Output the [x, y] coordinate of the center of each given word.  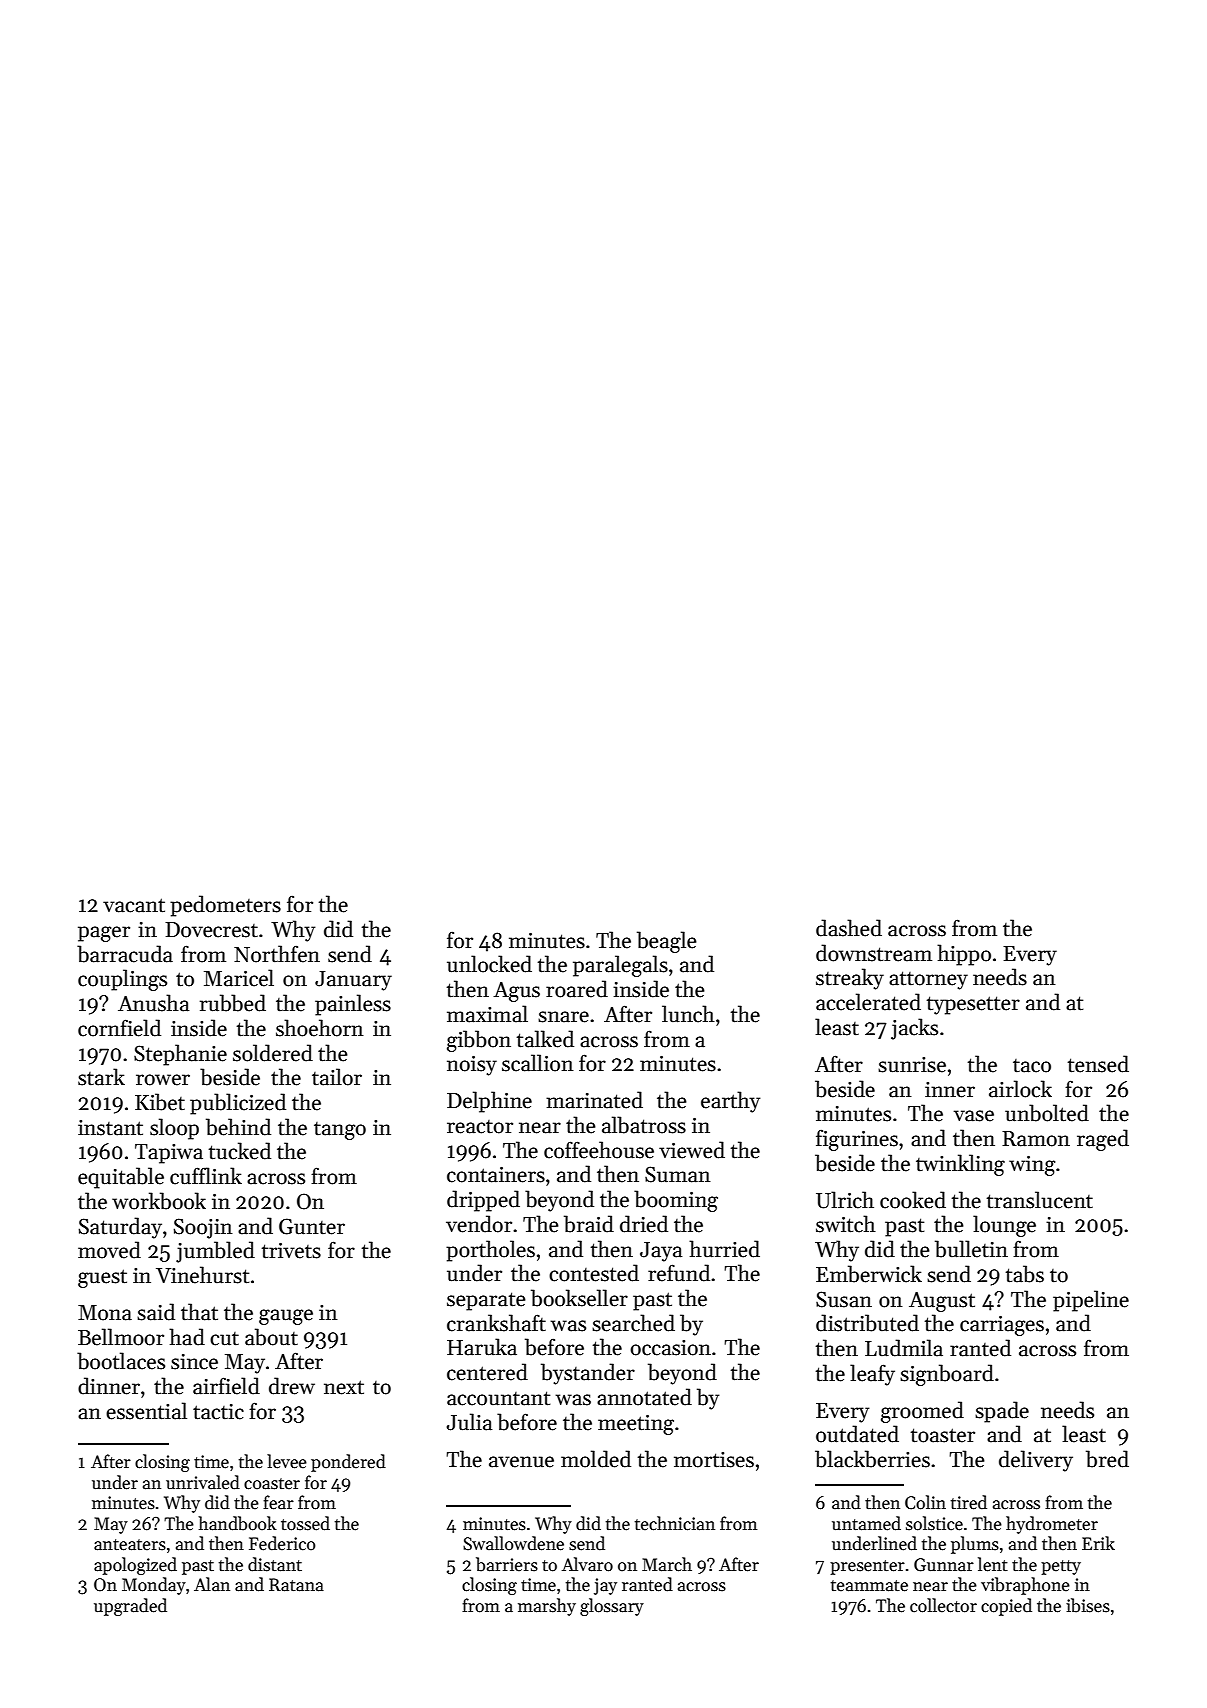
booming [676, 1201]
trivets [291, 1251]
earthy [730, 1102]
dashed [849, 928]
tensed [1098, 1064]
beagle [667, 942]
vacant [134, 905]
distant [275, 1564]
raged [1103, 1140]
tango [340, 1131]
